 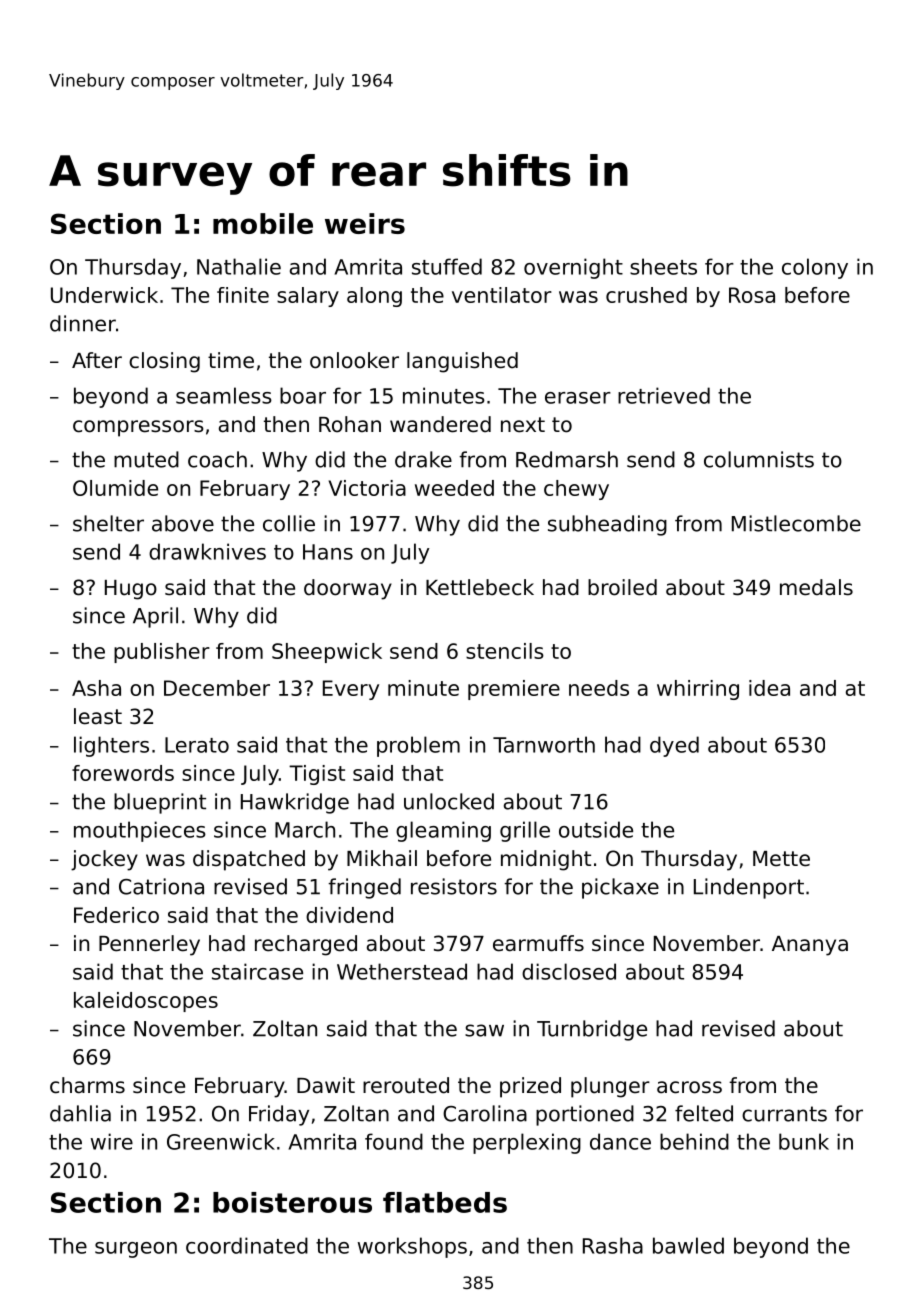 What do you see at coordinates (781, 859) in the screenshot?
I see `Mette` at bounding box center [781, 859].
